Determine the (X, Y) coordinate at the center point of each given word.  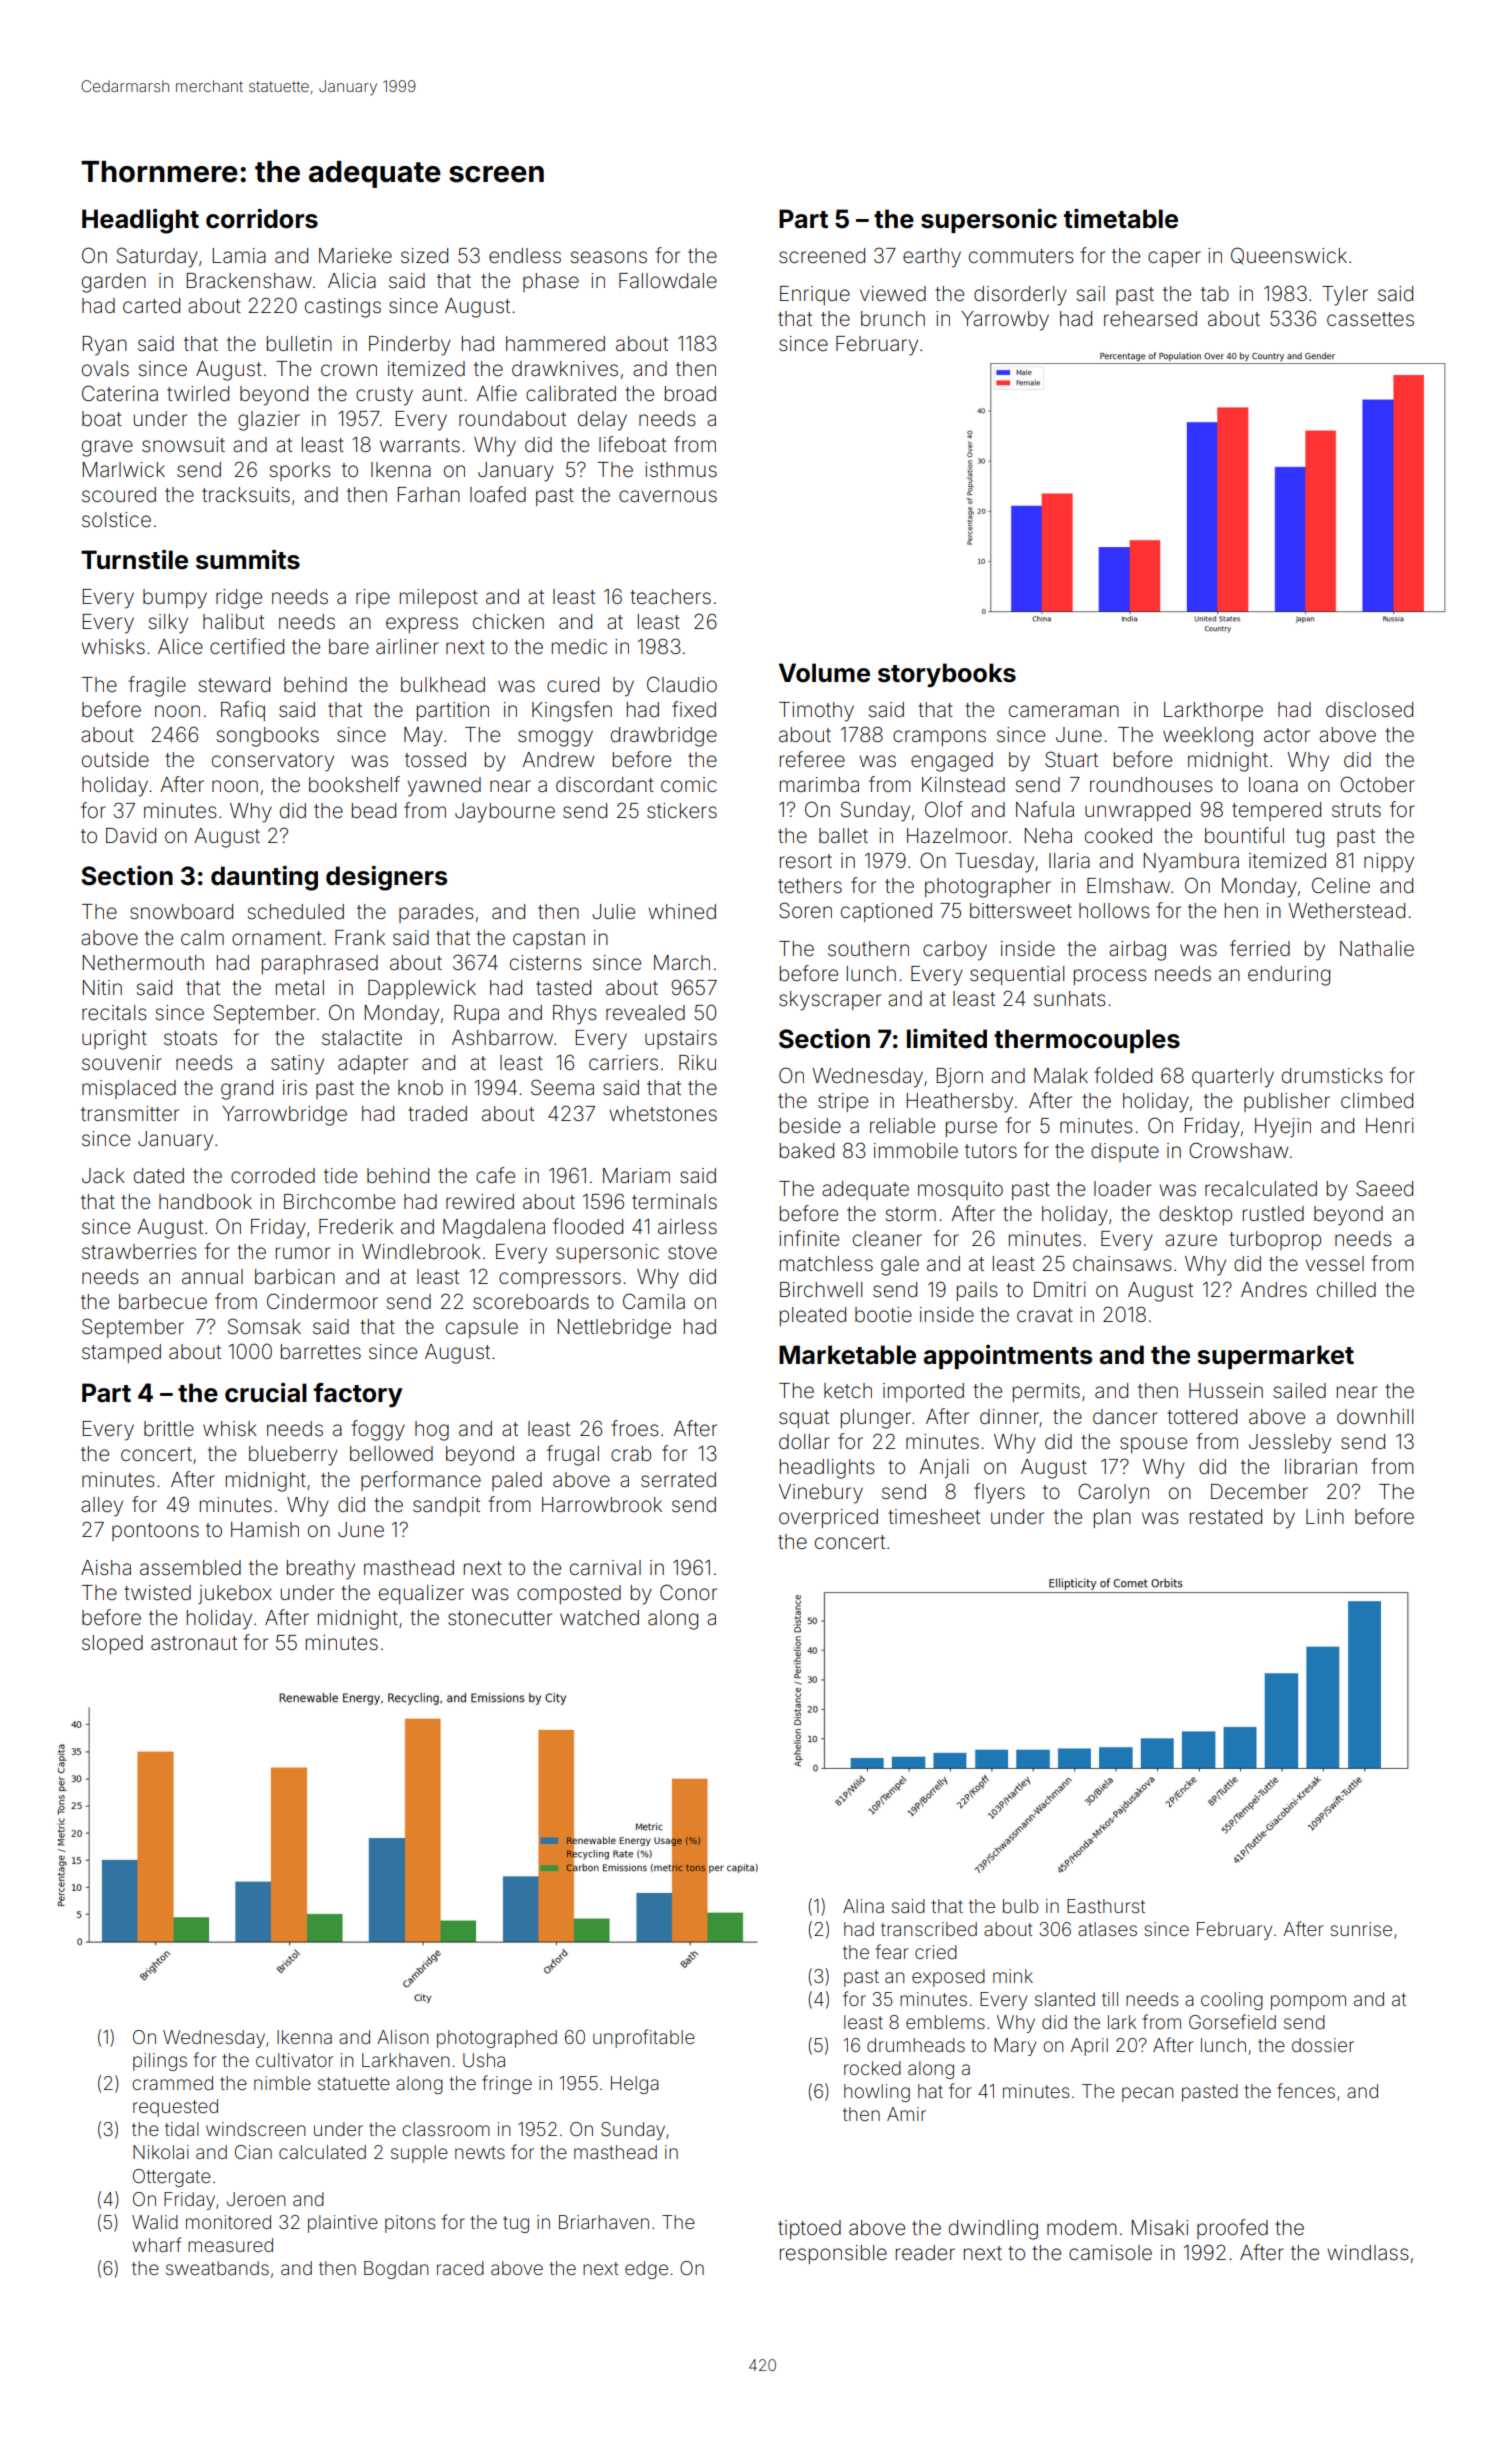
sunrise (1361, 1929)
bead (374, 811)
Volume (824, 673)
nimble (282, 2083)
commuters (1021, 256)
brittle (169, 1428)
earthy (932, 258)
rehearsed (1150, 319)
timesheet (934, 1517)
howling (877, 2093)
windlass (1368, 2253)
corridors (262, 218)
